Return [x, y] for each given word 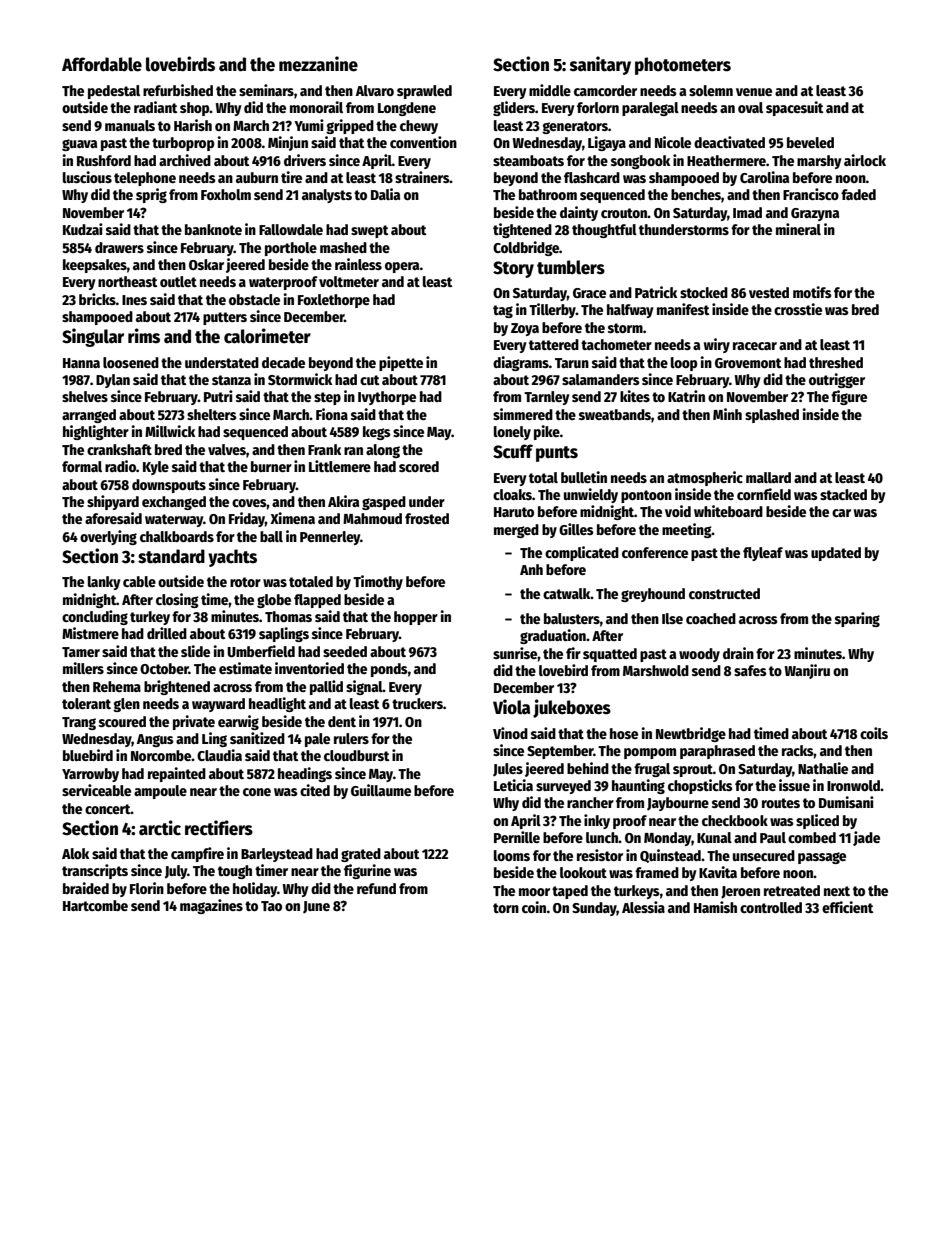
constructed [724, 593]
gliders [514, 108]
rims [144, 336]
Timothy [378, 582]
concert [108, 809]
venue [754, 92]
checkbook [735, 820]
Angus [155, 740]
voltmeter [349, 281]
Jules [508, 770]
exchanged [174, 503]
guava [79, 145]
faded [858, 194]
